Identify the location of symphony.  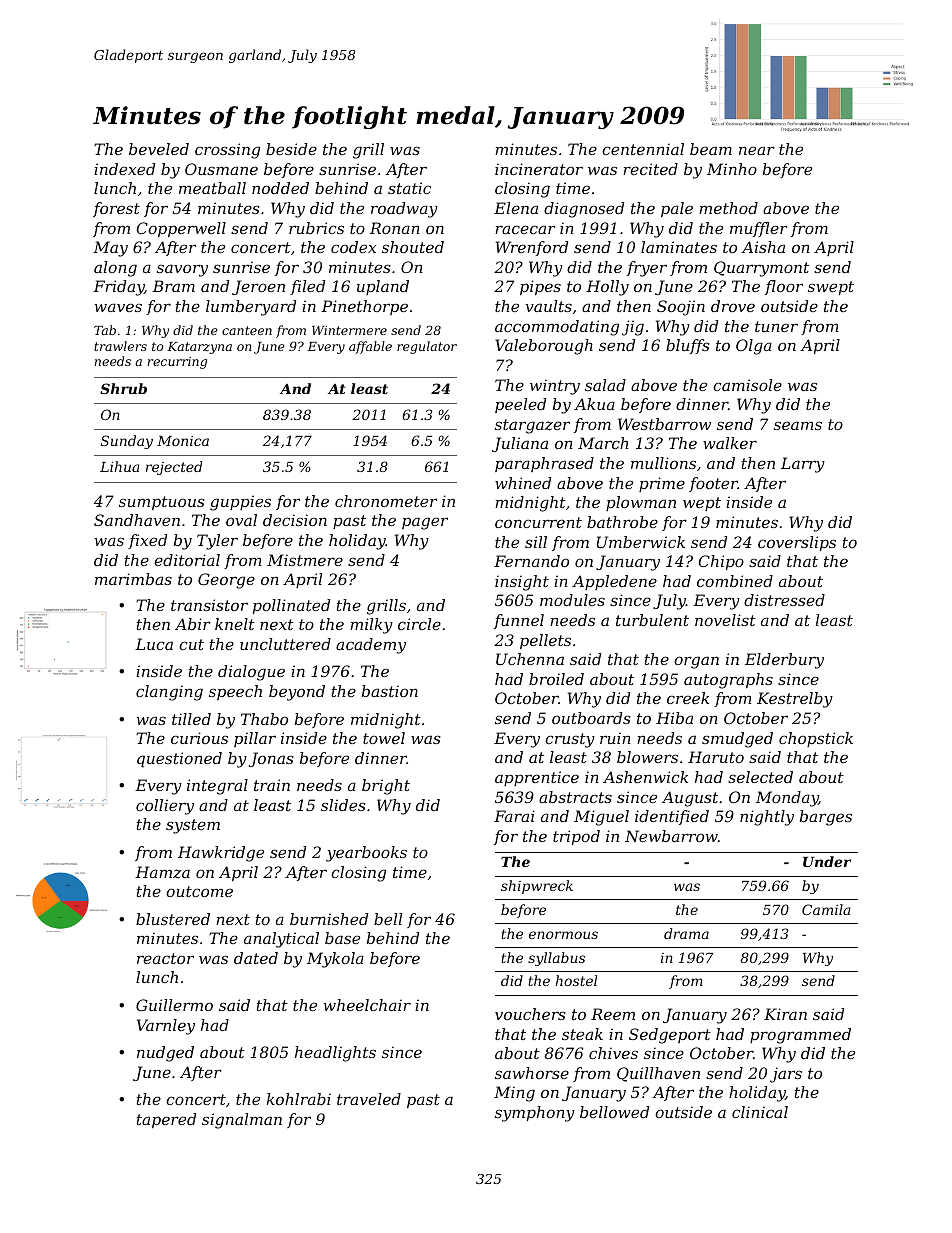
(535, 1114).
